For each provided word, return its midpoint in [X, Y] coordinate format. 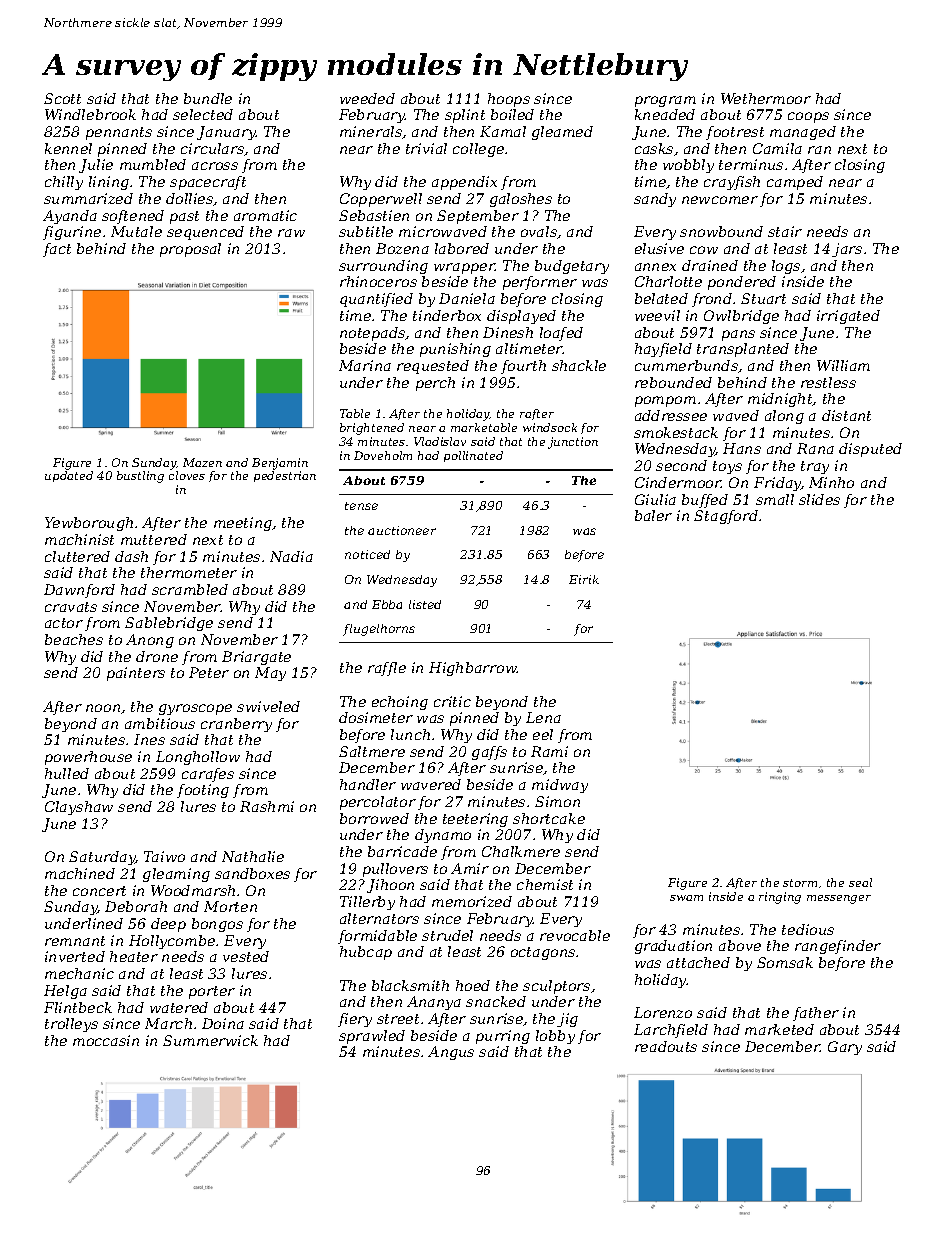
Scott [62, 98]
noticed [367, 554]
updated [69, 476]
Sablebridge [169, 624]
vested [246, 956]
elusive [659, 248]
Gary [845, 1048]
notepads [373, 334]
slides [819, 499]
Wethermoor [766, 98]
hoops [509, 100]
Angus [451, 1053]
